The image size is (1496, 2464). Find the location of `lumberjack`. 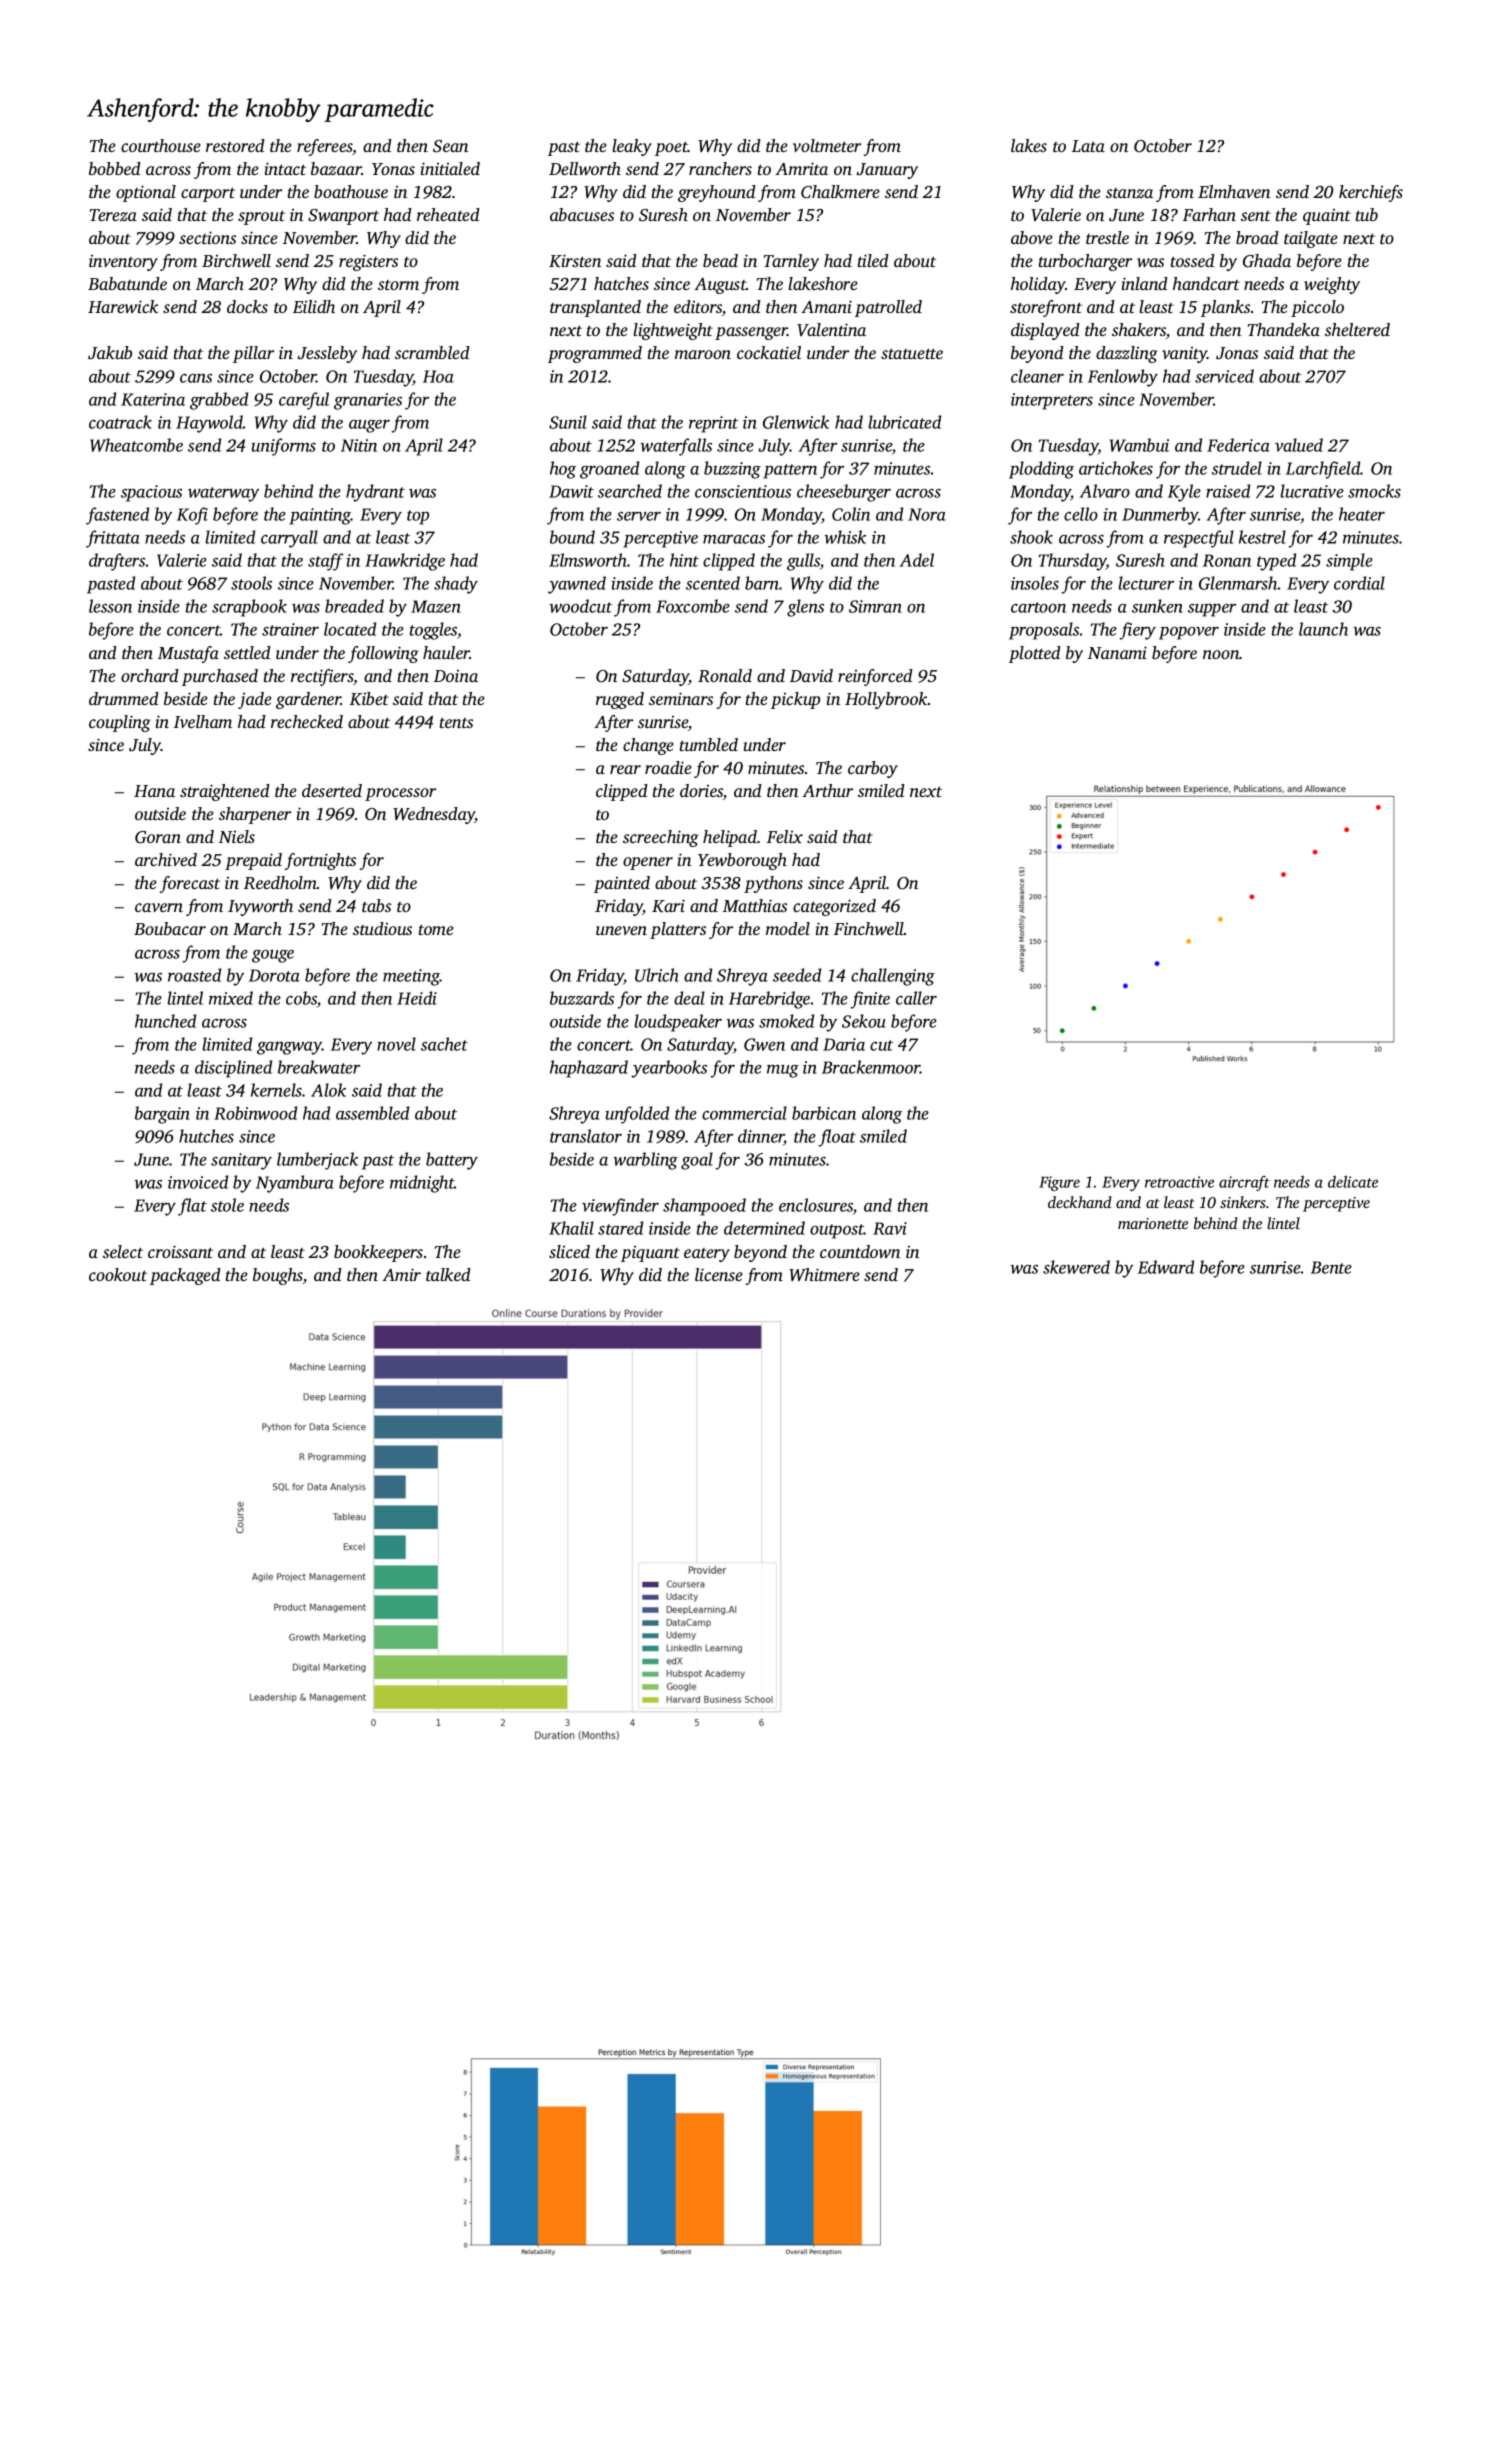

lumberjack is located at coordinates (317, 1161).
